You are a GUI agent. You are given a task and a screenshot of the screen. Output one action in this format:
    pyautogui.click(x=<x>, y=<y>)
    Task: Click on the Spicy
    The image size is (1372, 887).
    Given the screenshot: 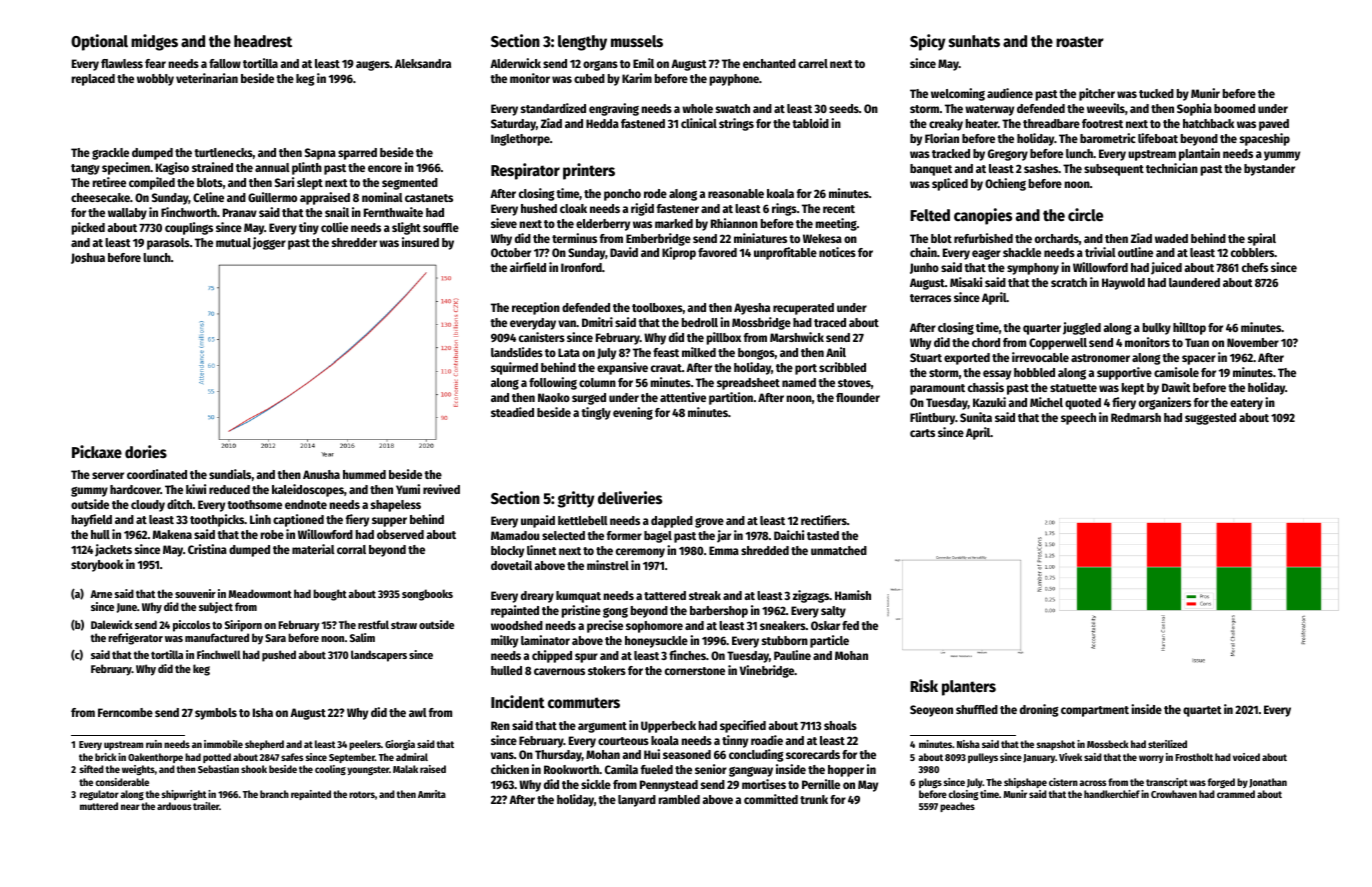 What is the action you would take?
    pyautogui.click(x=927, y=42)
